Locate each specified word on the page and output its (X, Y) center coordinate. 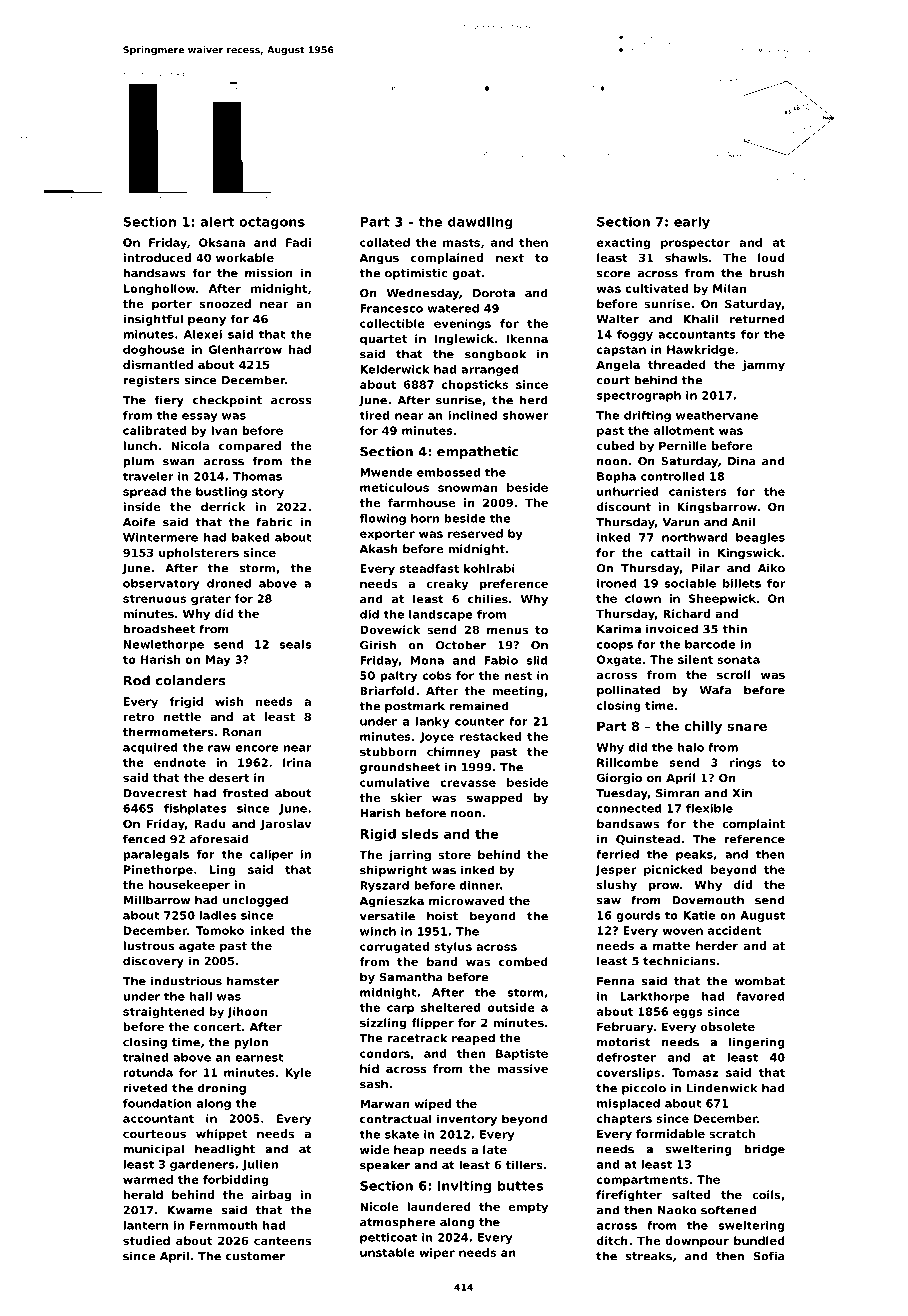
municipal (153, 1150)
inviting (464, 1186)
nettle (182, 716)
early (692, 222)
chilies (488, 599)
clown (643, 598)
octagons (272, 223)
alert (217, 221)
